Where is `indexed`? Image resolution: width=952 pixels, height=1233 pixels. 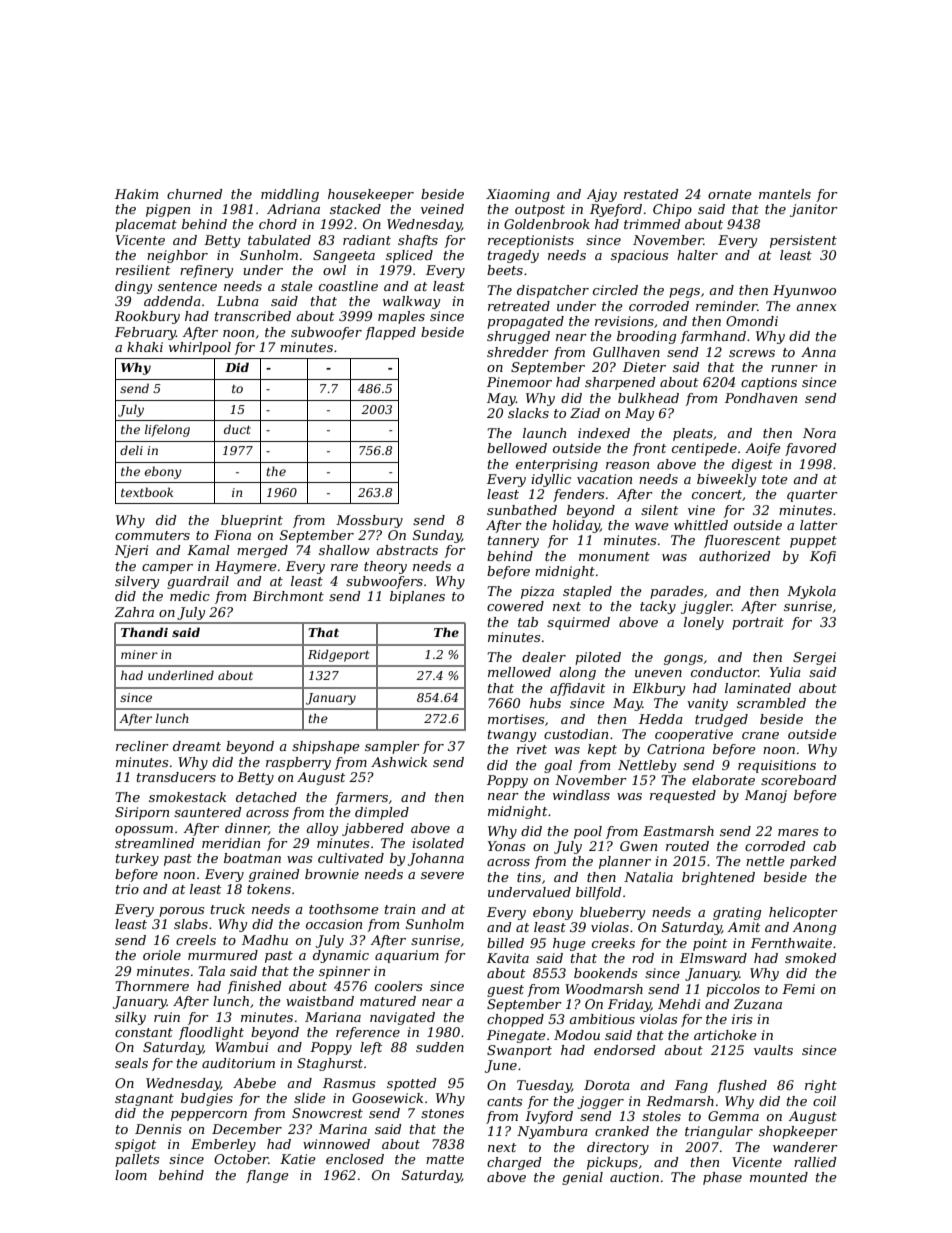 indexed is located at coordinates (604, 433).
